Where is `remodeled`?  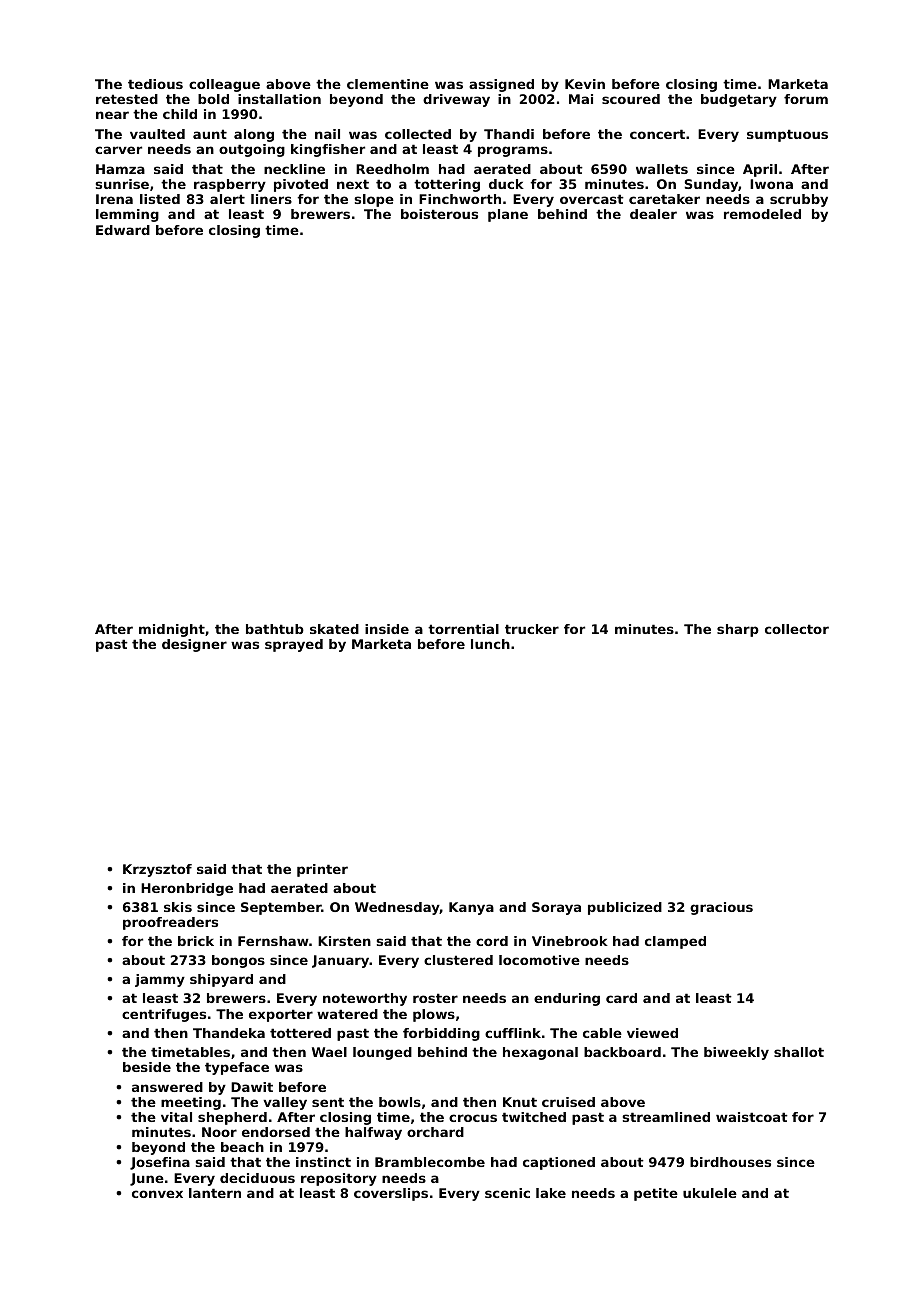
remodeled is located at coordinates (762, 214).
